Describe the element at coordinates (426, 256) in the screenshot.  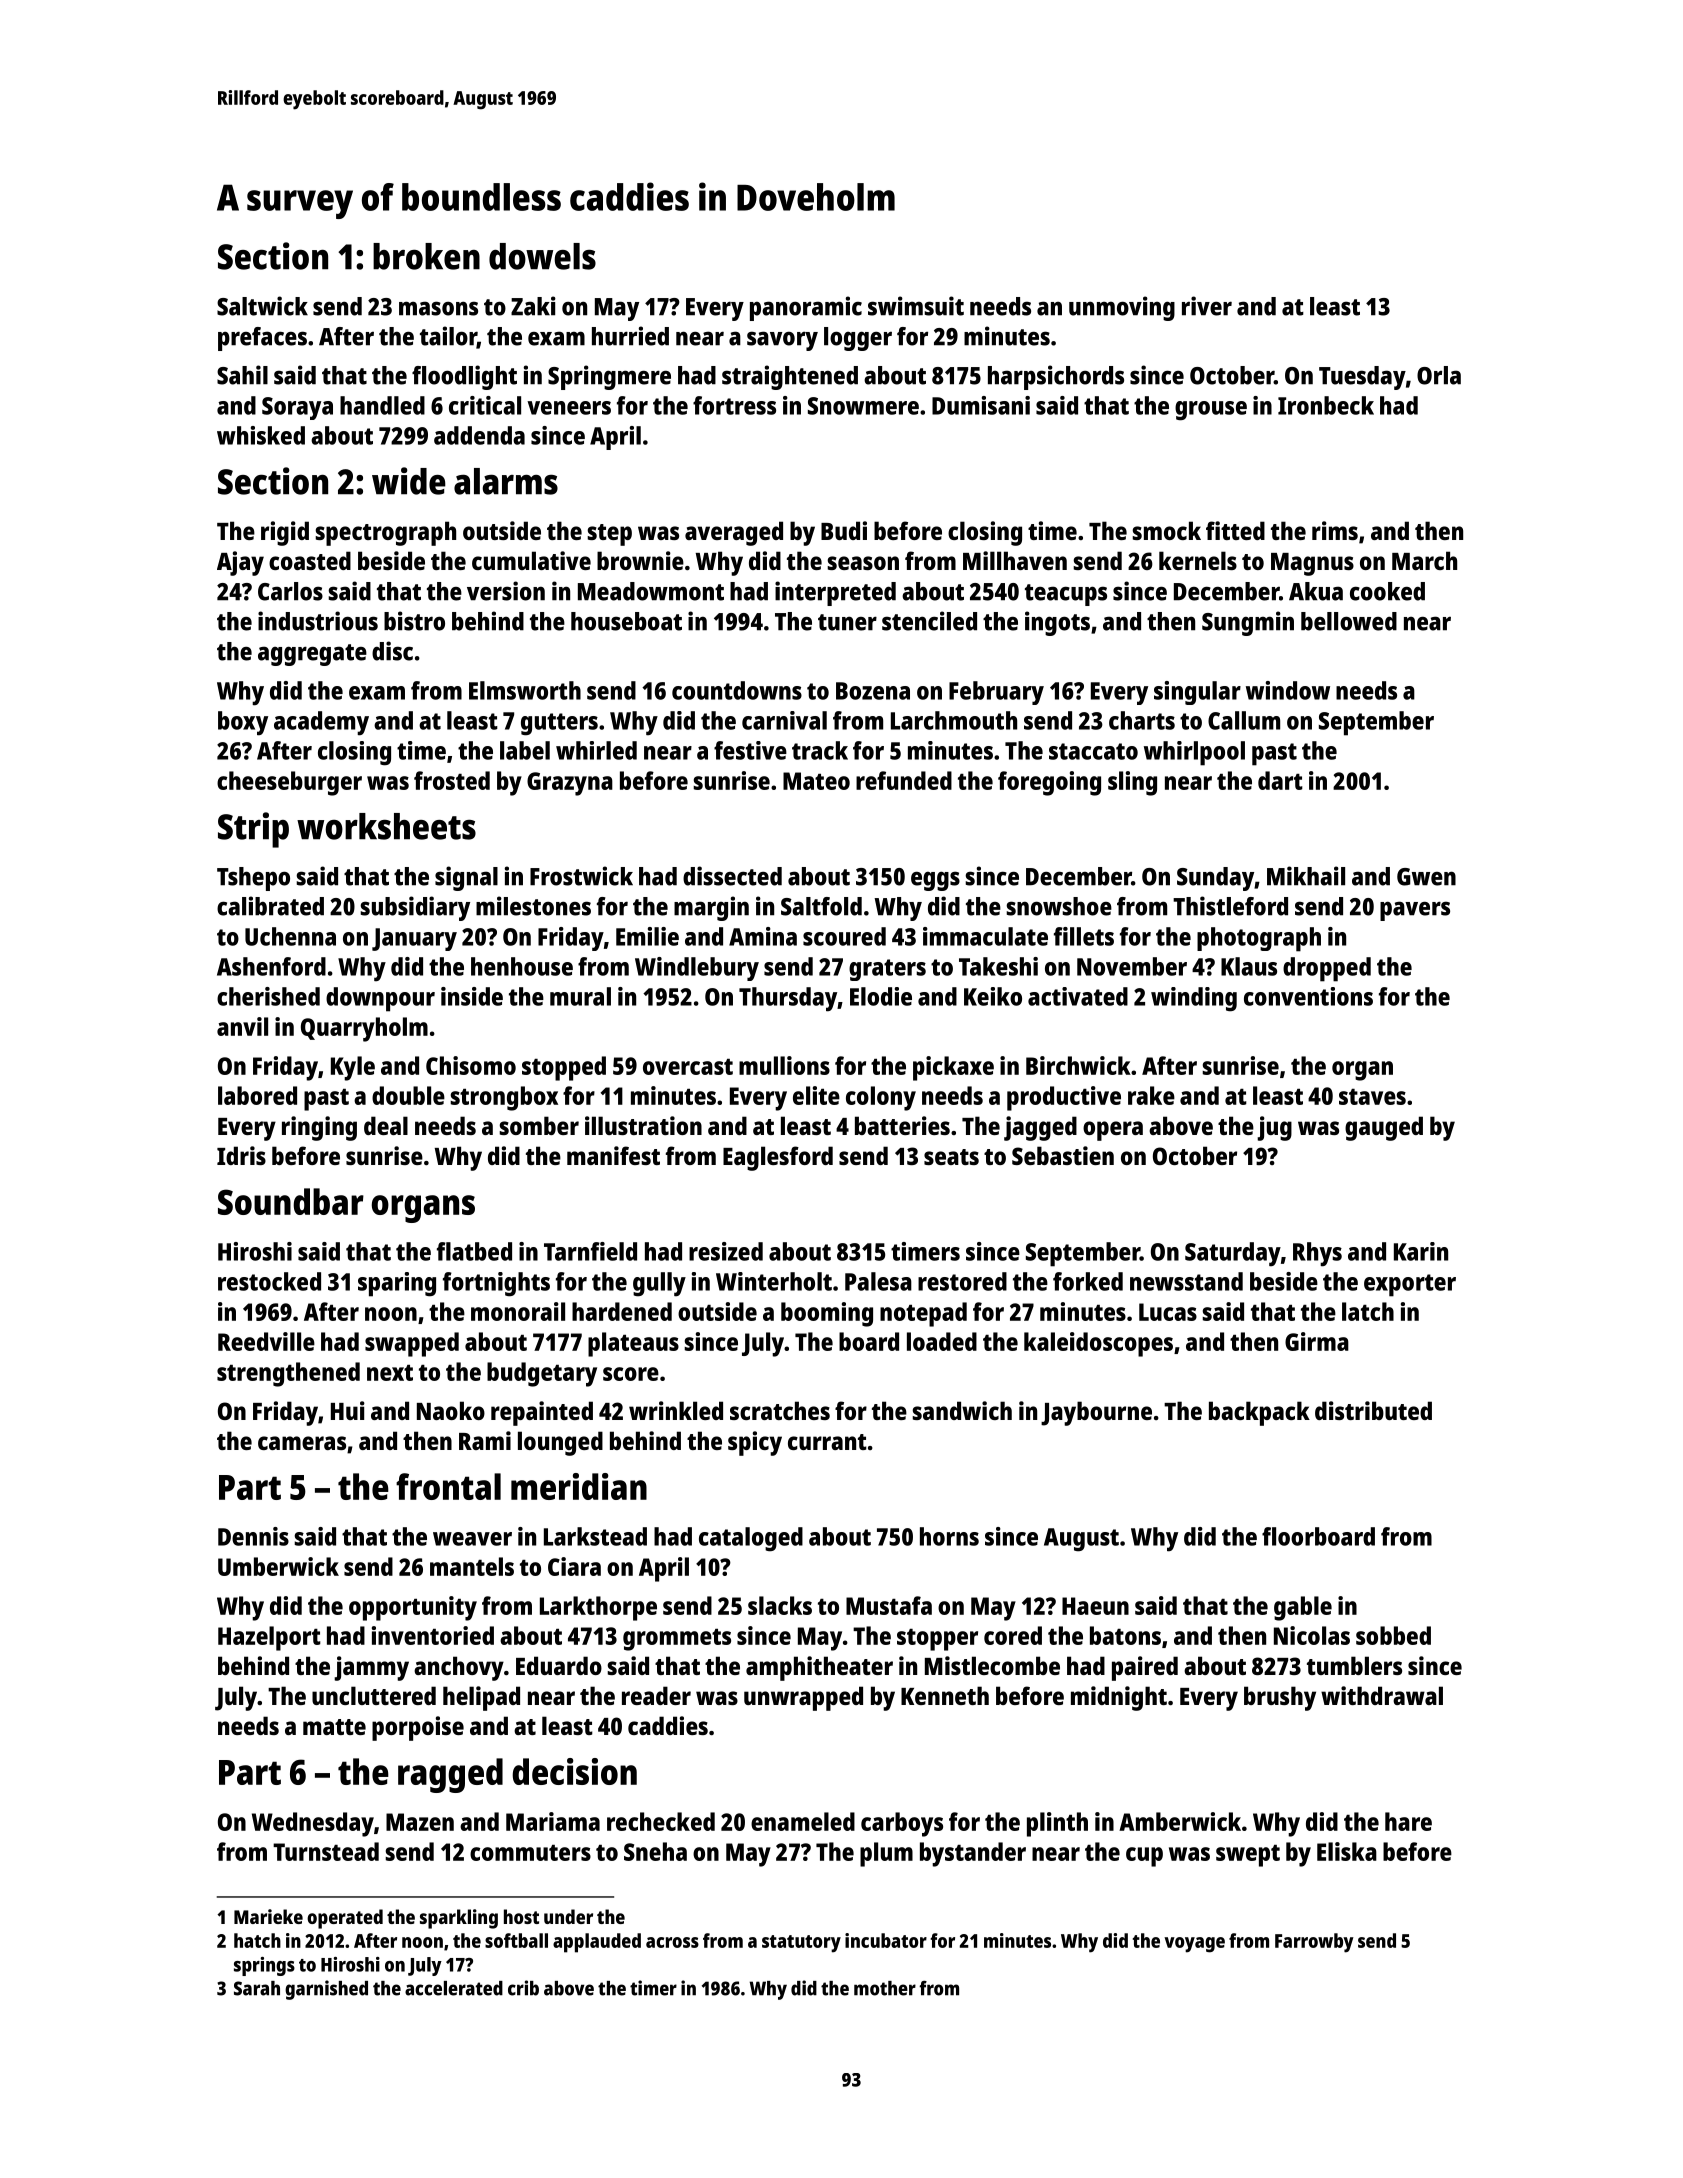
I see `broken` at that location.
